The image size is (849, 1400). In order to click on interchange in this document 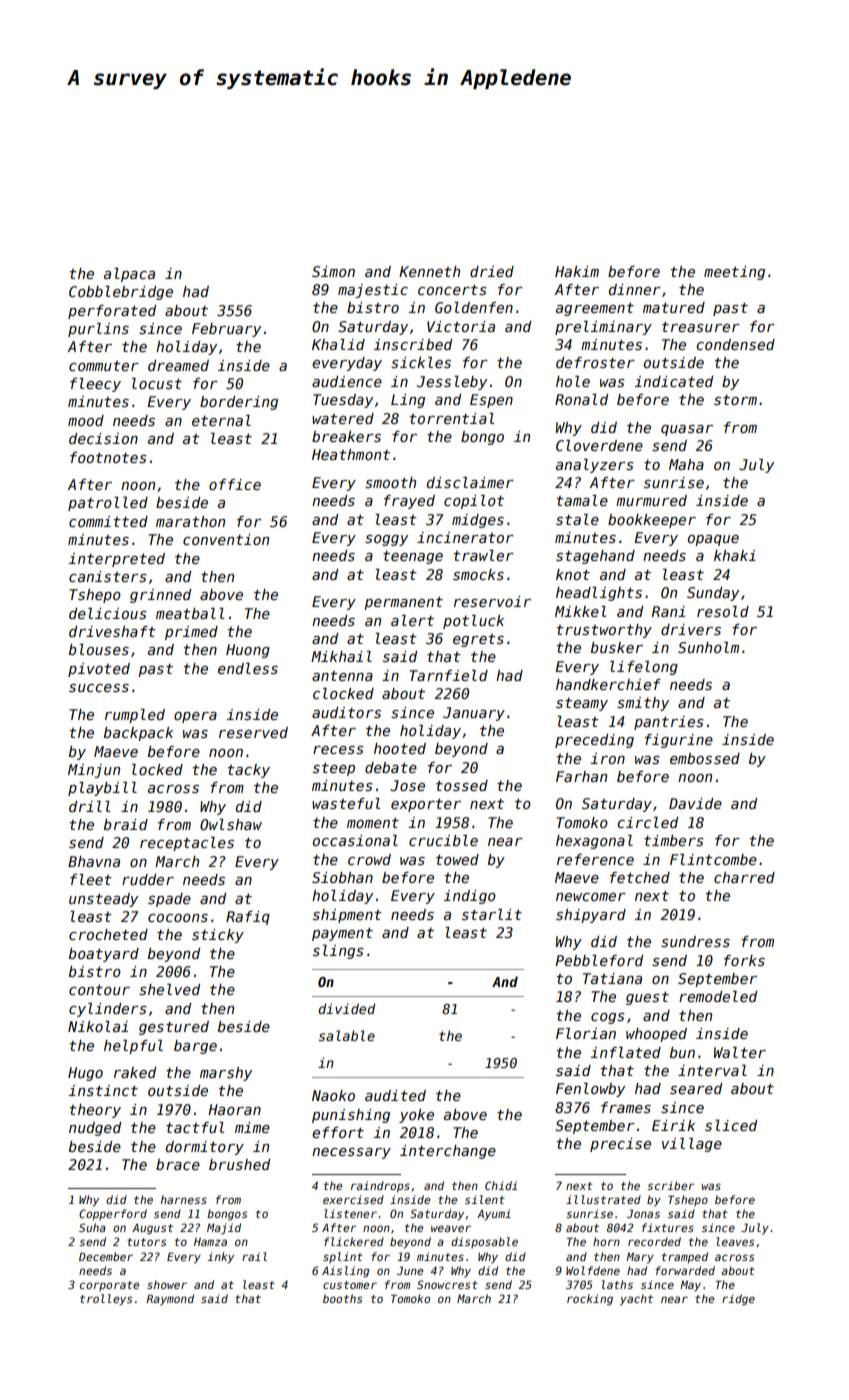, I will do `click(448, 1152)`.
